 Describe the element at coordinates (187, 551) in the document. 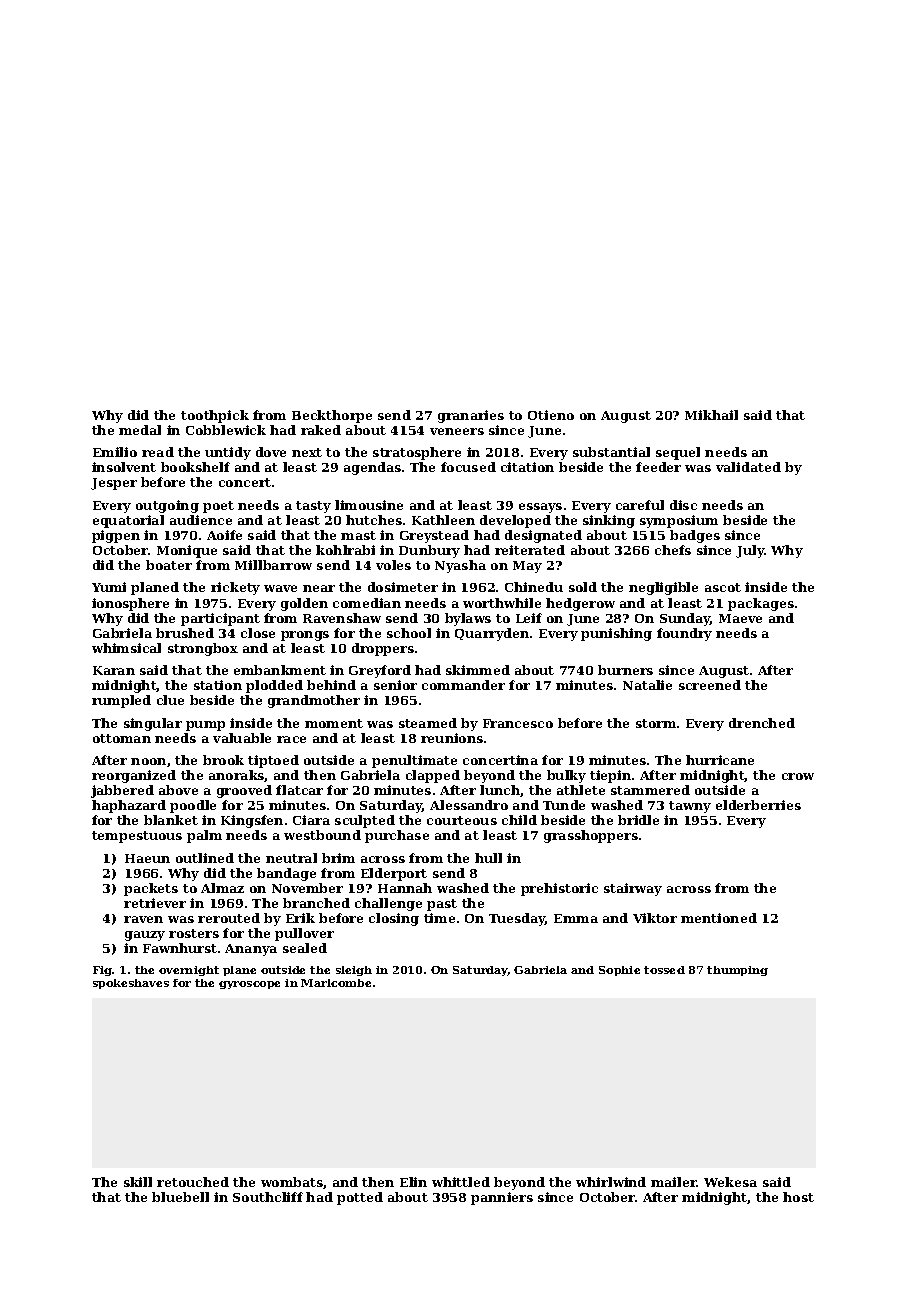

I see `Monique` at that location.
